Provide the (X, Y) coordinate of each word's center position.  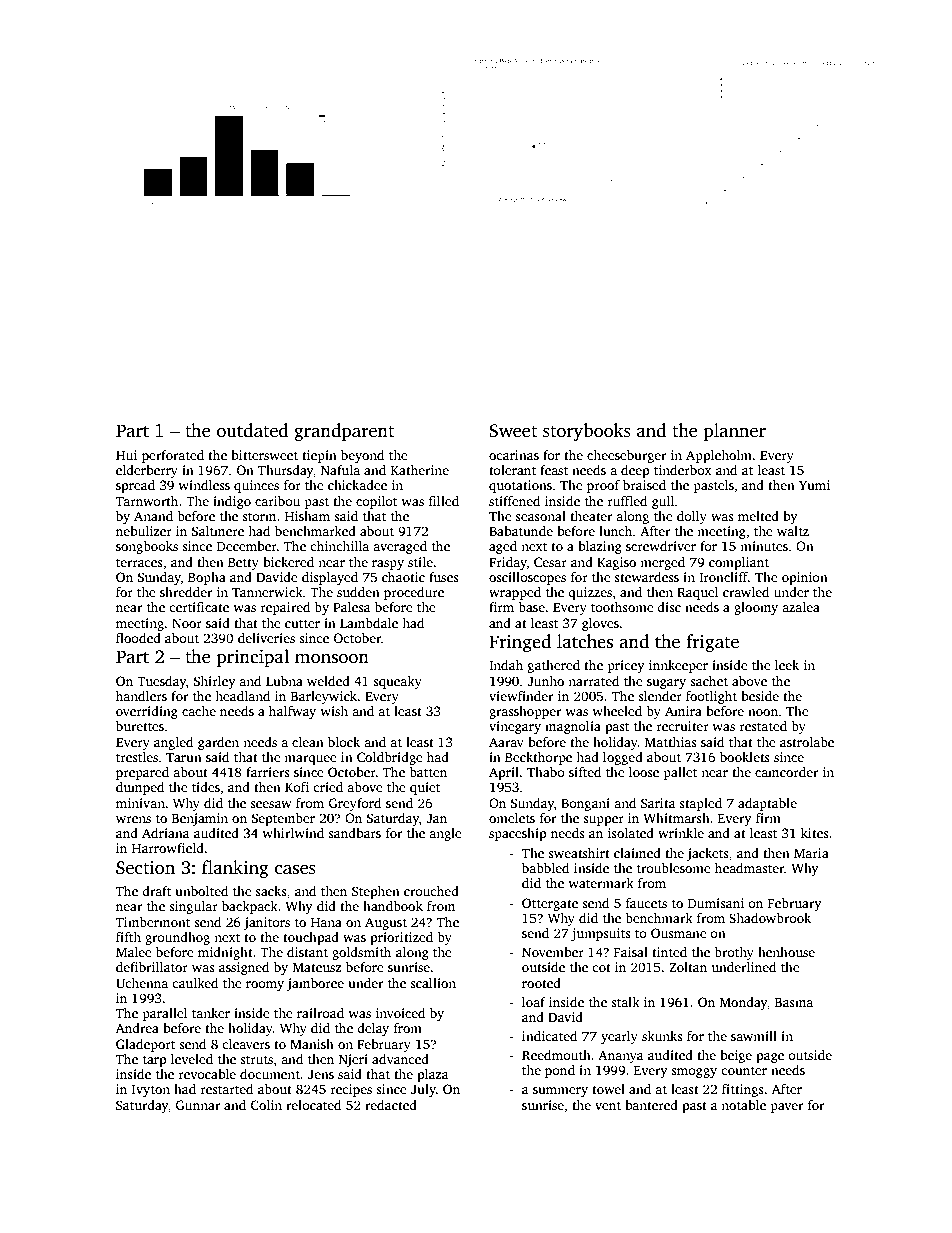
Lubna (284, 681)
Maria (811, 853)
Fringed (520, 643)
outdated (253, 430)
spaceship (517, 834)
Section (145, 868)
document (270, 1074)
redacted (391, 1105)
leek (787, 665)
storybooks (587, 432)
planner (735, 432)
